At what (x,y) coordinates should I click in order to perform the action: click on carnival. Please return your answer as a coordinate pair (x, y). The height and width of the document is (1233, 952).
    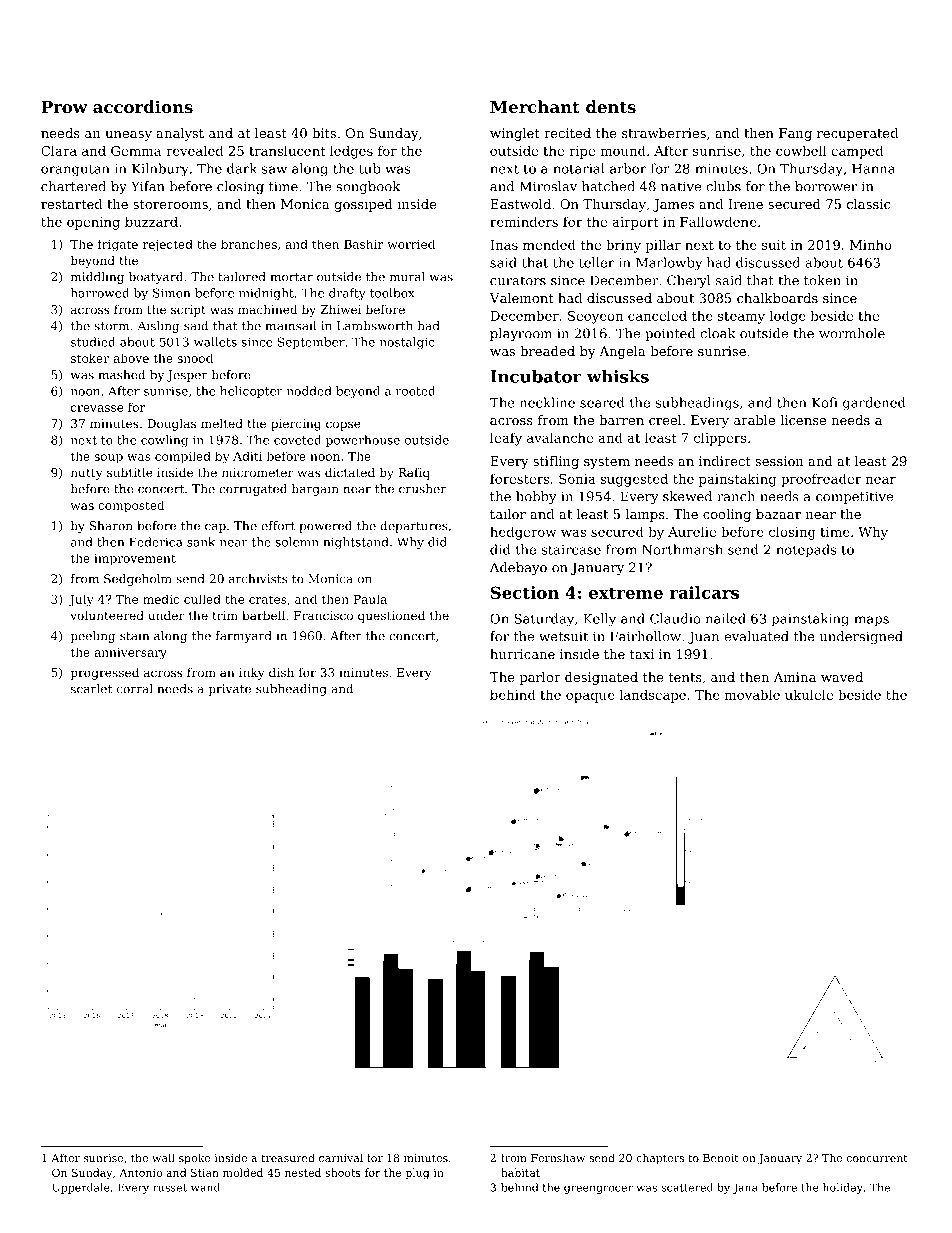
    Looking at the image, I should click on (341, 1157).
